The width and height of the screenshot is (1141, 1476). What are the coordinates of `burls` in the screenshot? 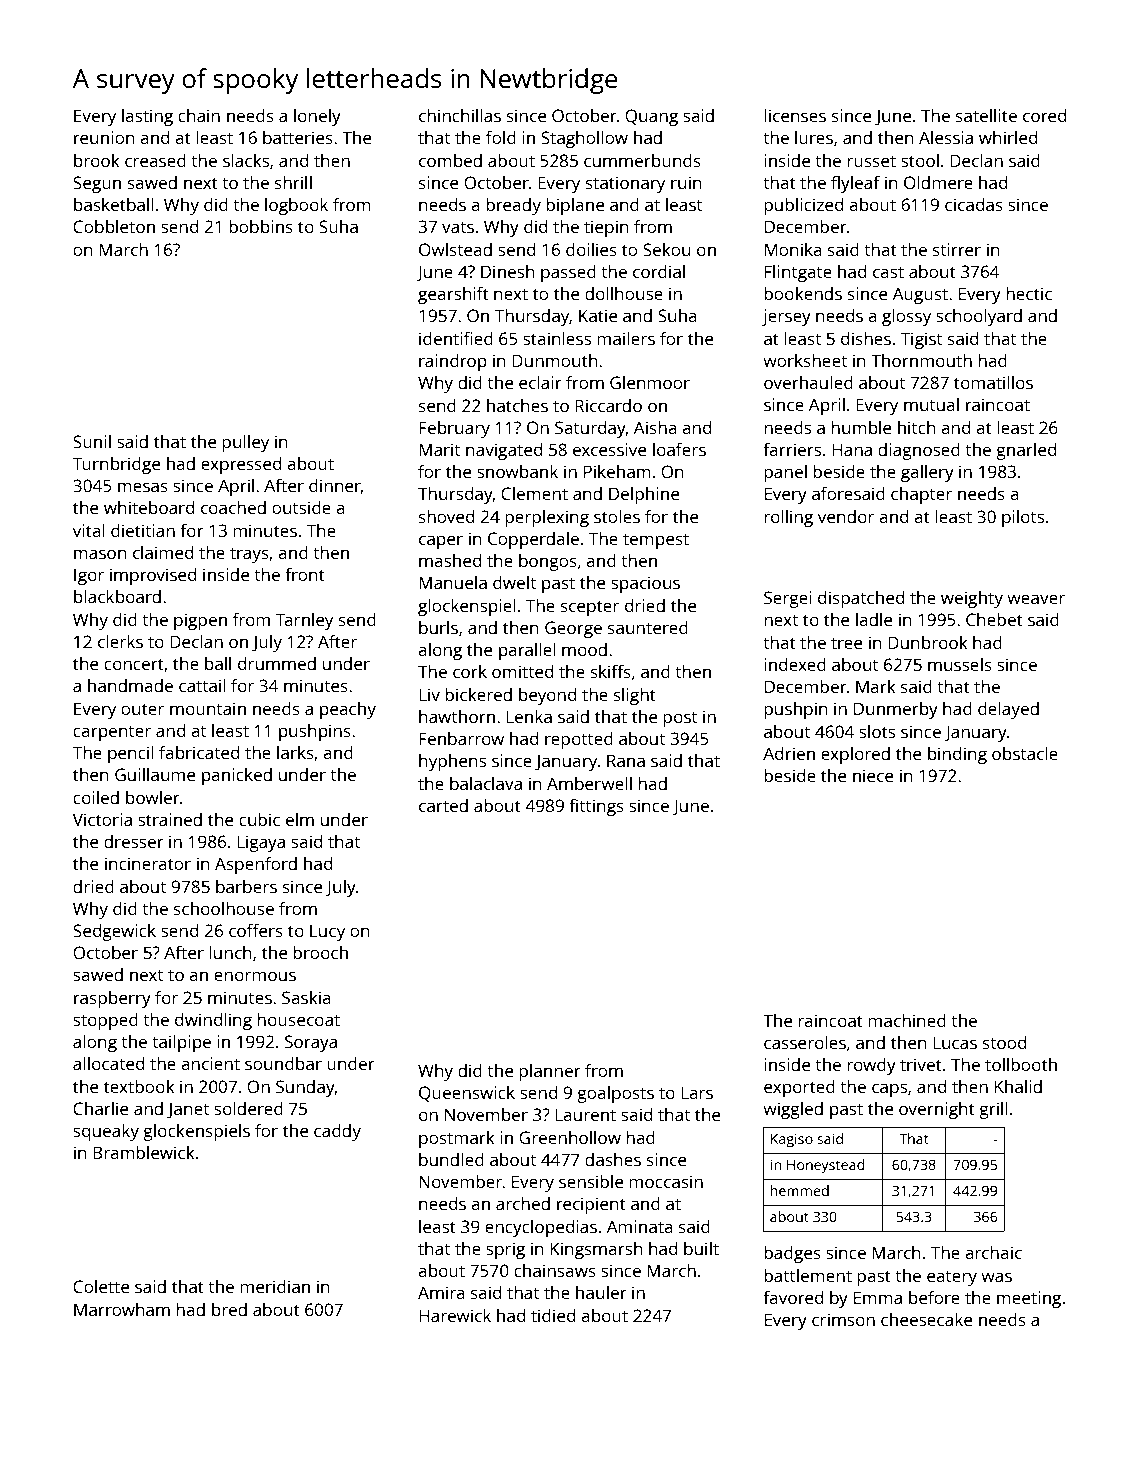 It's located at (438, 627).
